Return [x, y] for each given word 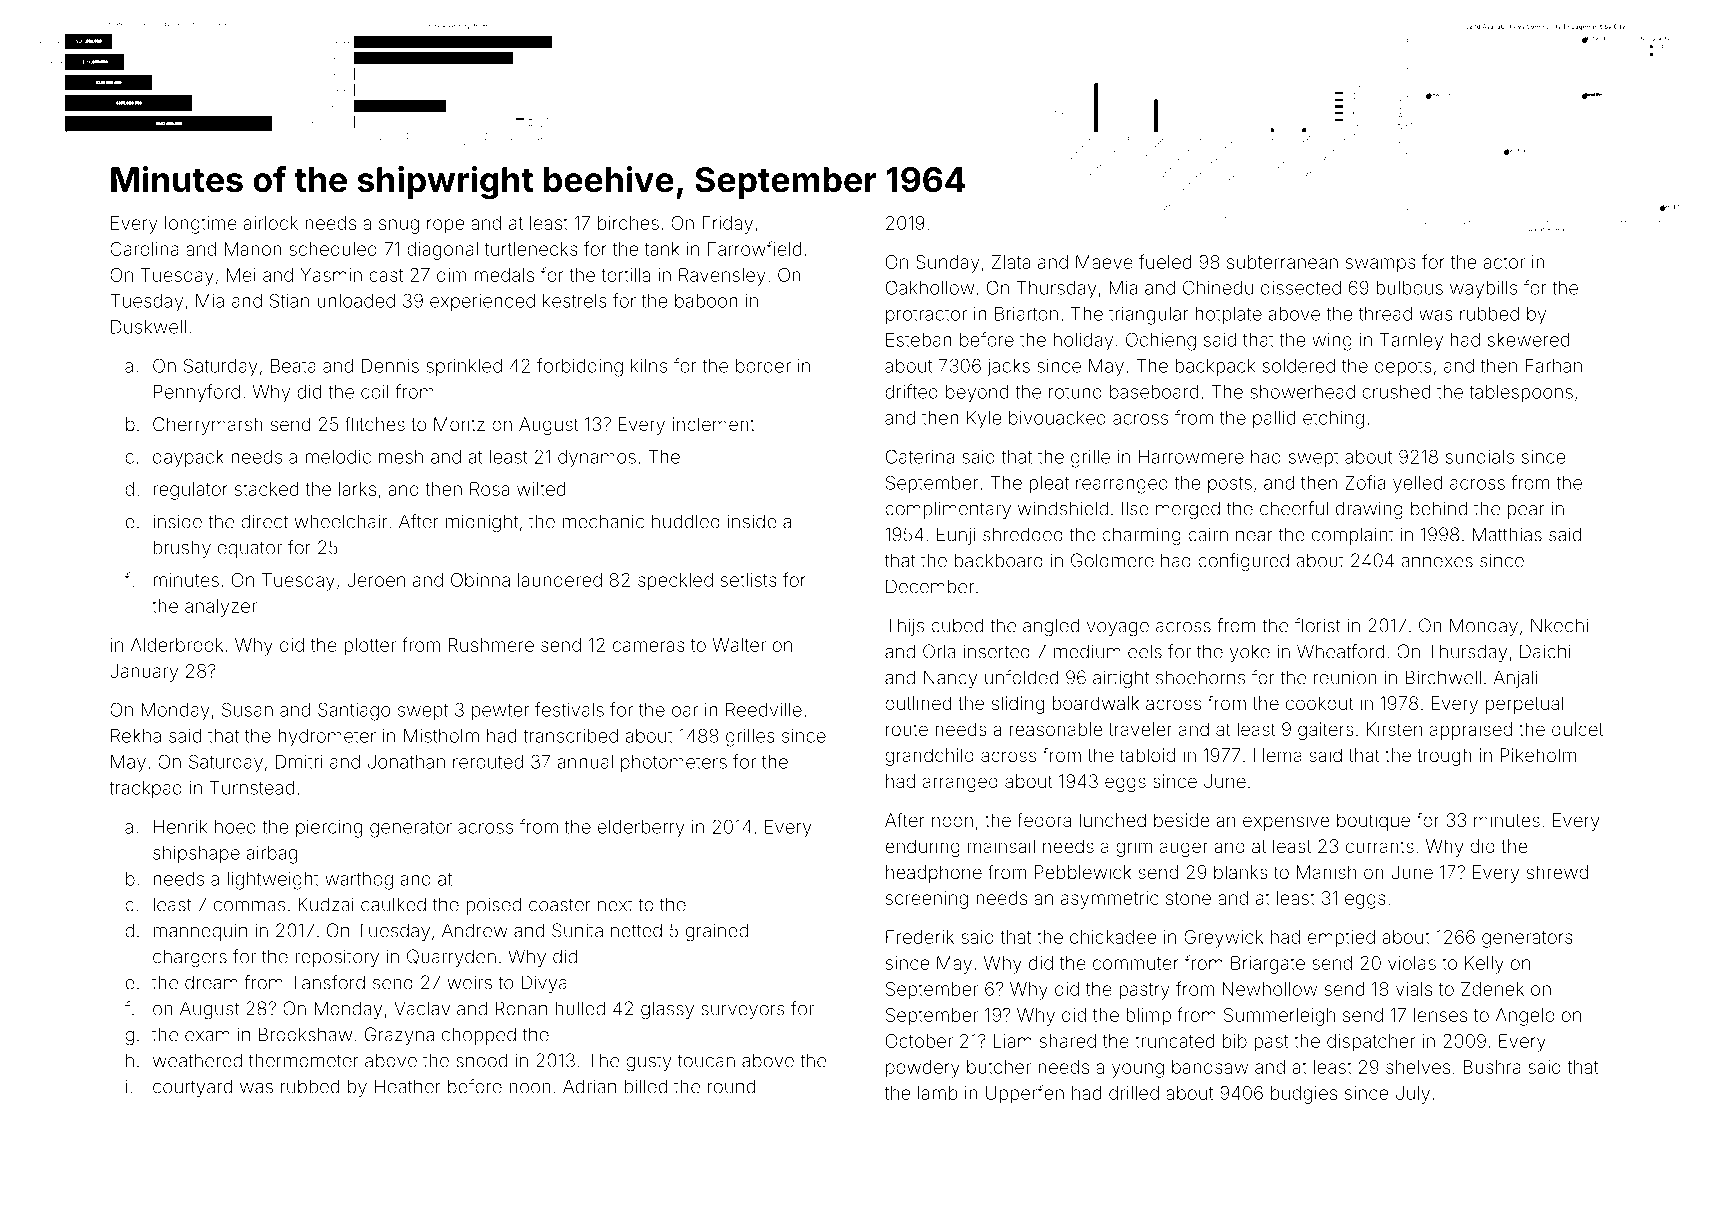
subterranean [1282, 262]
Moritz [459, 424]
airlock [271, 223]
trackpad [145, 789]
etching [1333, 420]
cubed [957, 625]
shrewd [1557, 872]
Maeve [1104, 262]
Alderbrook [177, 645]
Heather [408, 1086]
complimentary [948, 510]
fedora [1044, 819]
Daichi [1545, 651]
